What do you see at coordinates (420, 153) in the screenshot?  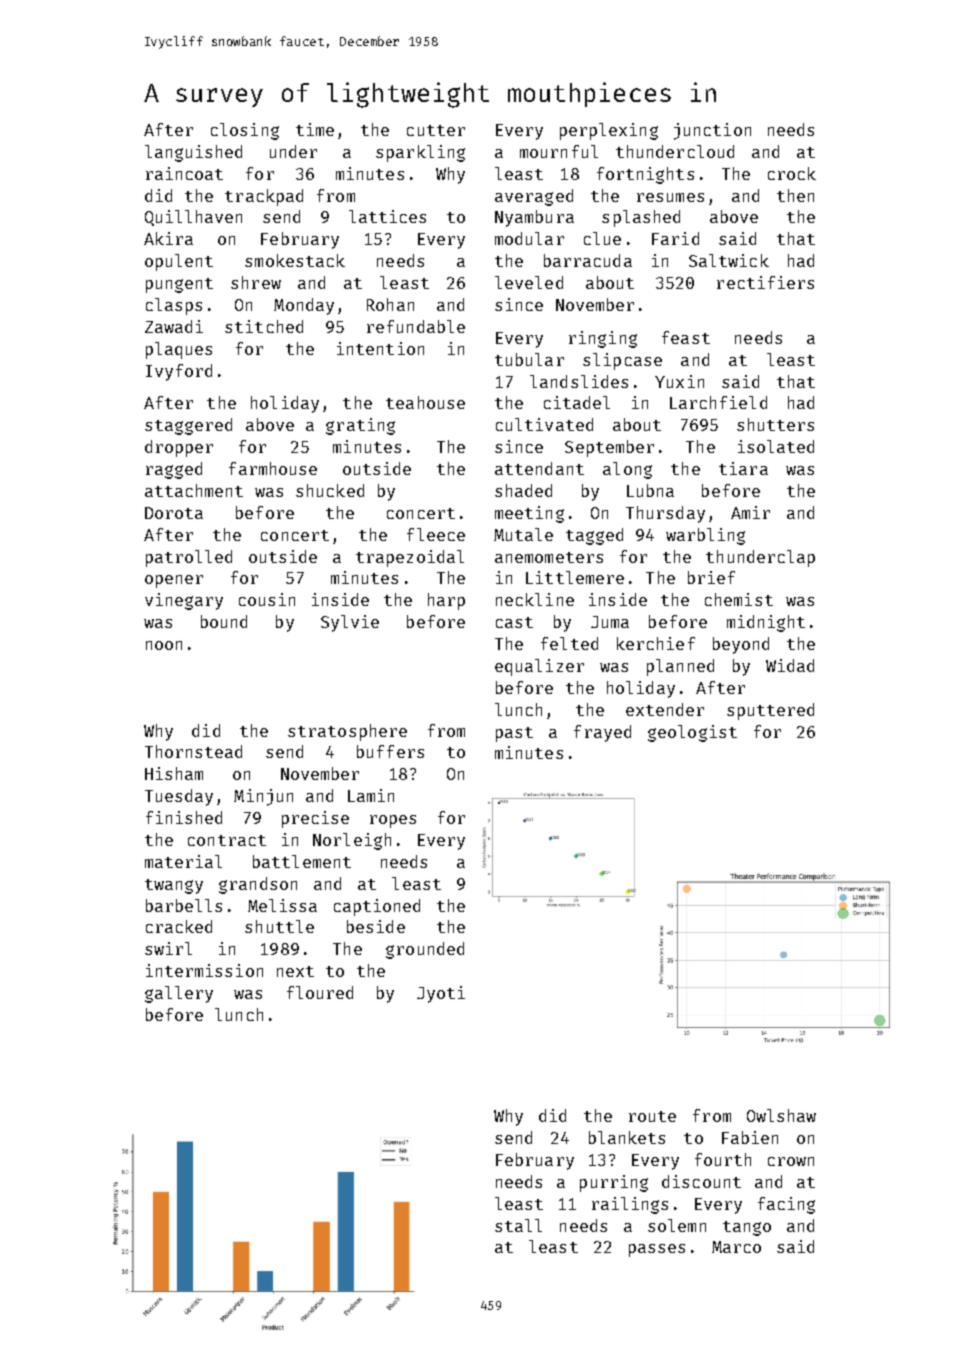 I see `sparkling` at bounding box center [420, 153].
